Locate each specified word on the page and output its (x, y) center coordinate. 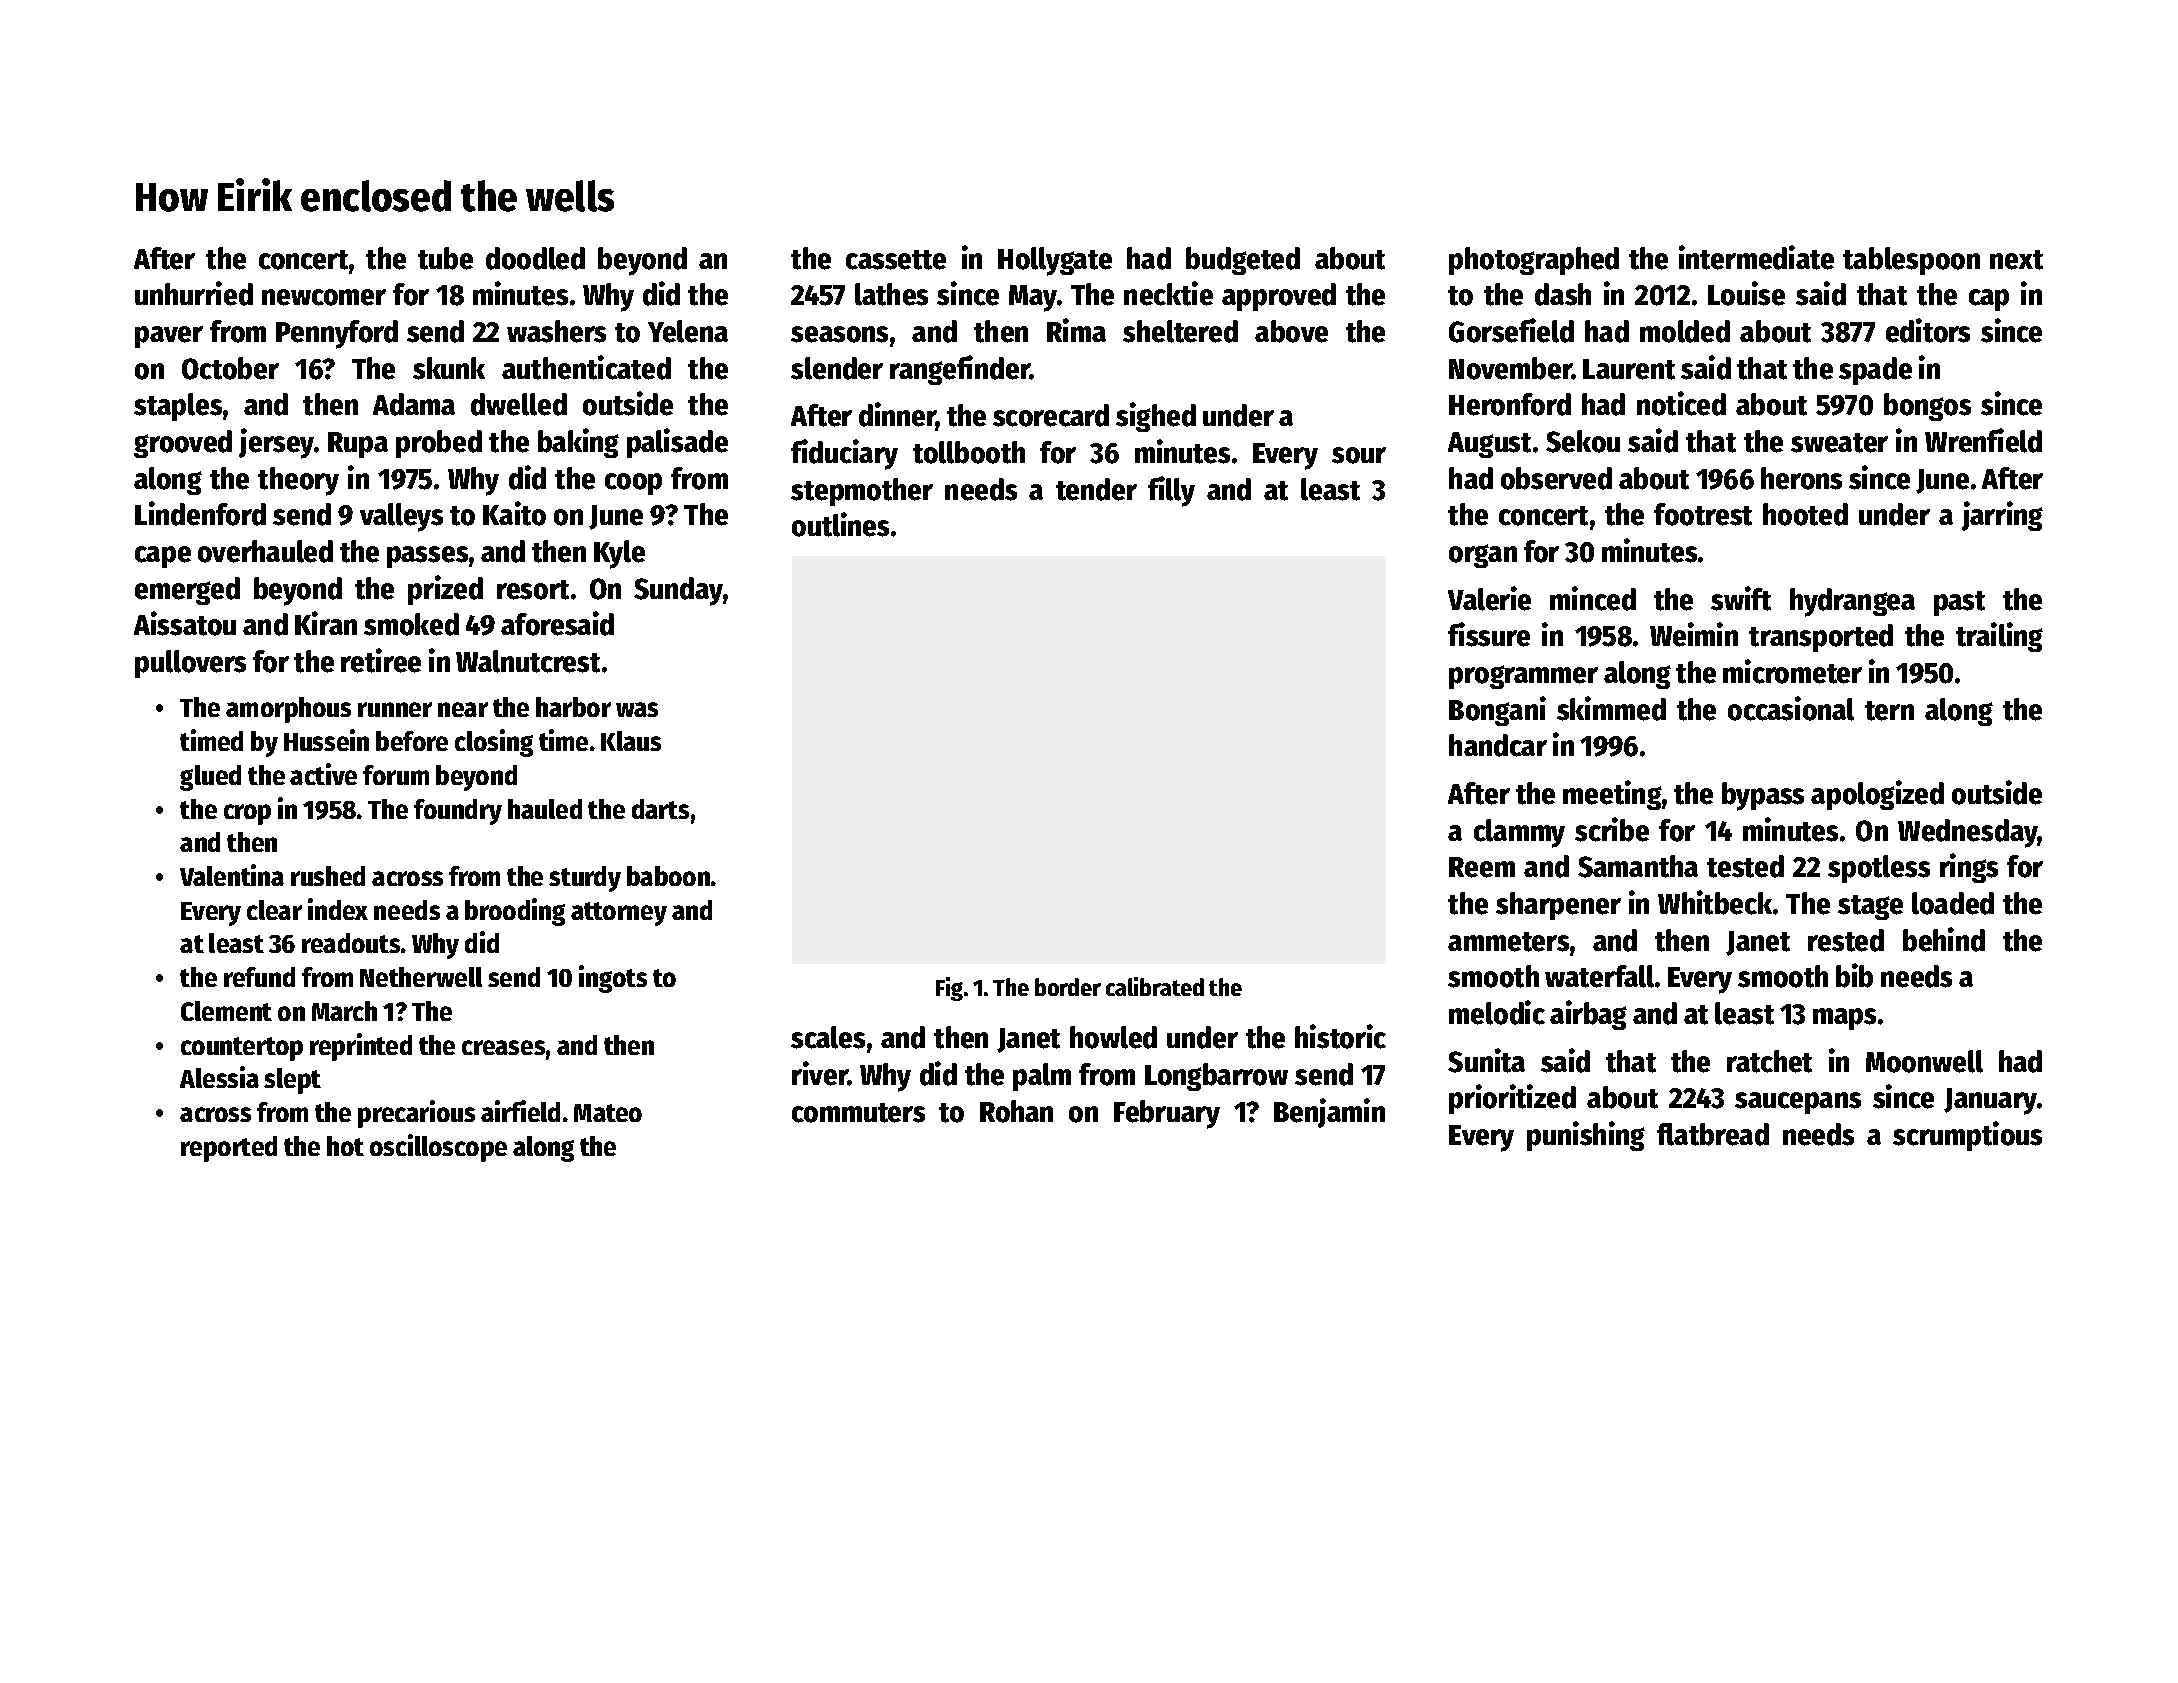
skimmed (1611, 708)
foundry (458, 812)
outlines (840, 524)
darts (660, 809)
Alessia (219, 1077)
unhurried (194, 293)
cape (163, 557)
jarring (2002, 516)
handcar (1498, 745)
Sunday (678, 591)
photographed (1534, 261)
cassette (896, 260)
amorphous (288, 710)
